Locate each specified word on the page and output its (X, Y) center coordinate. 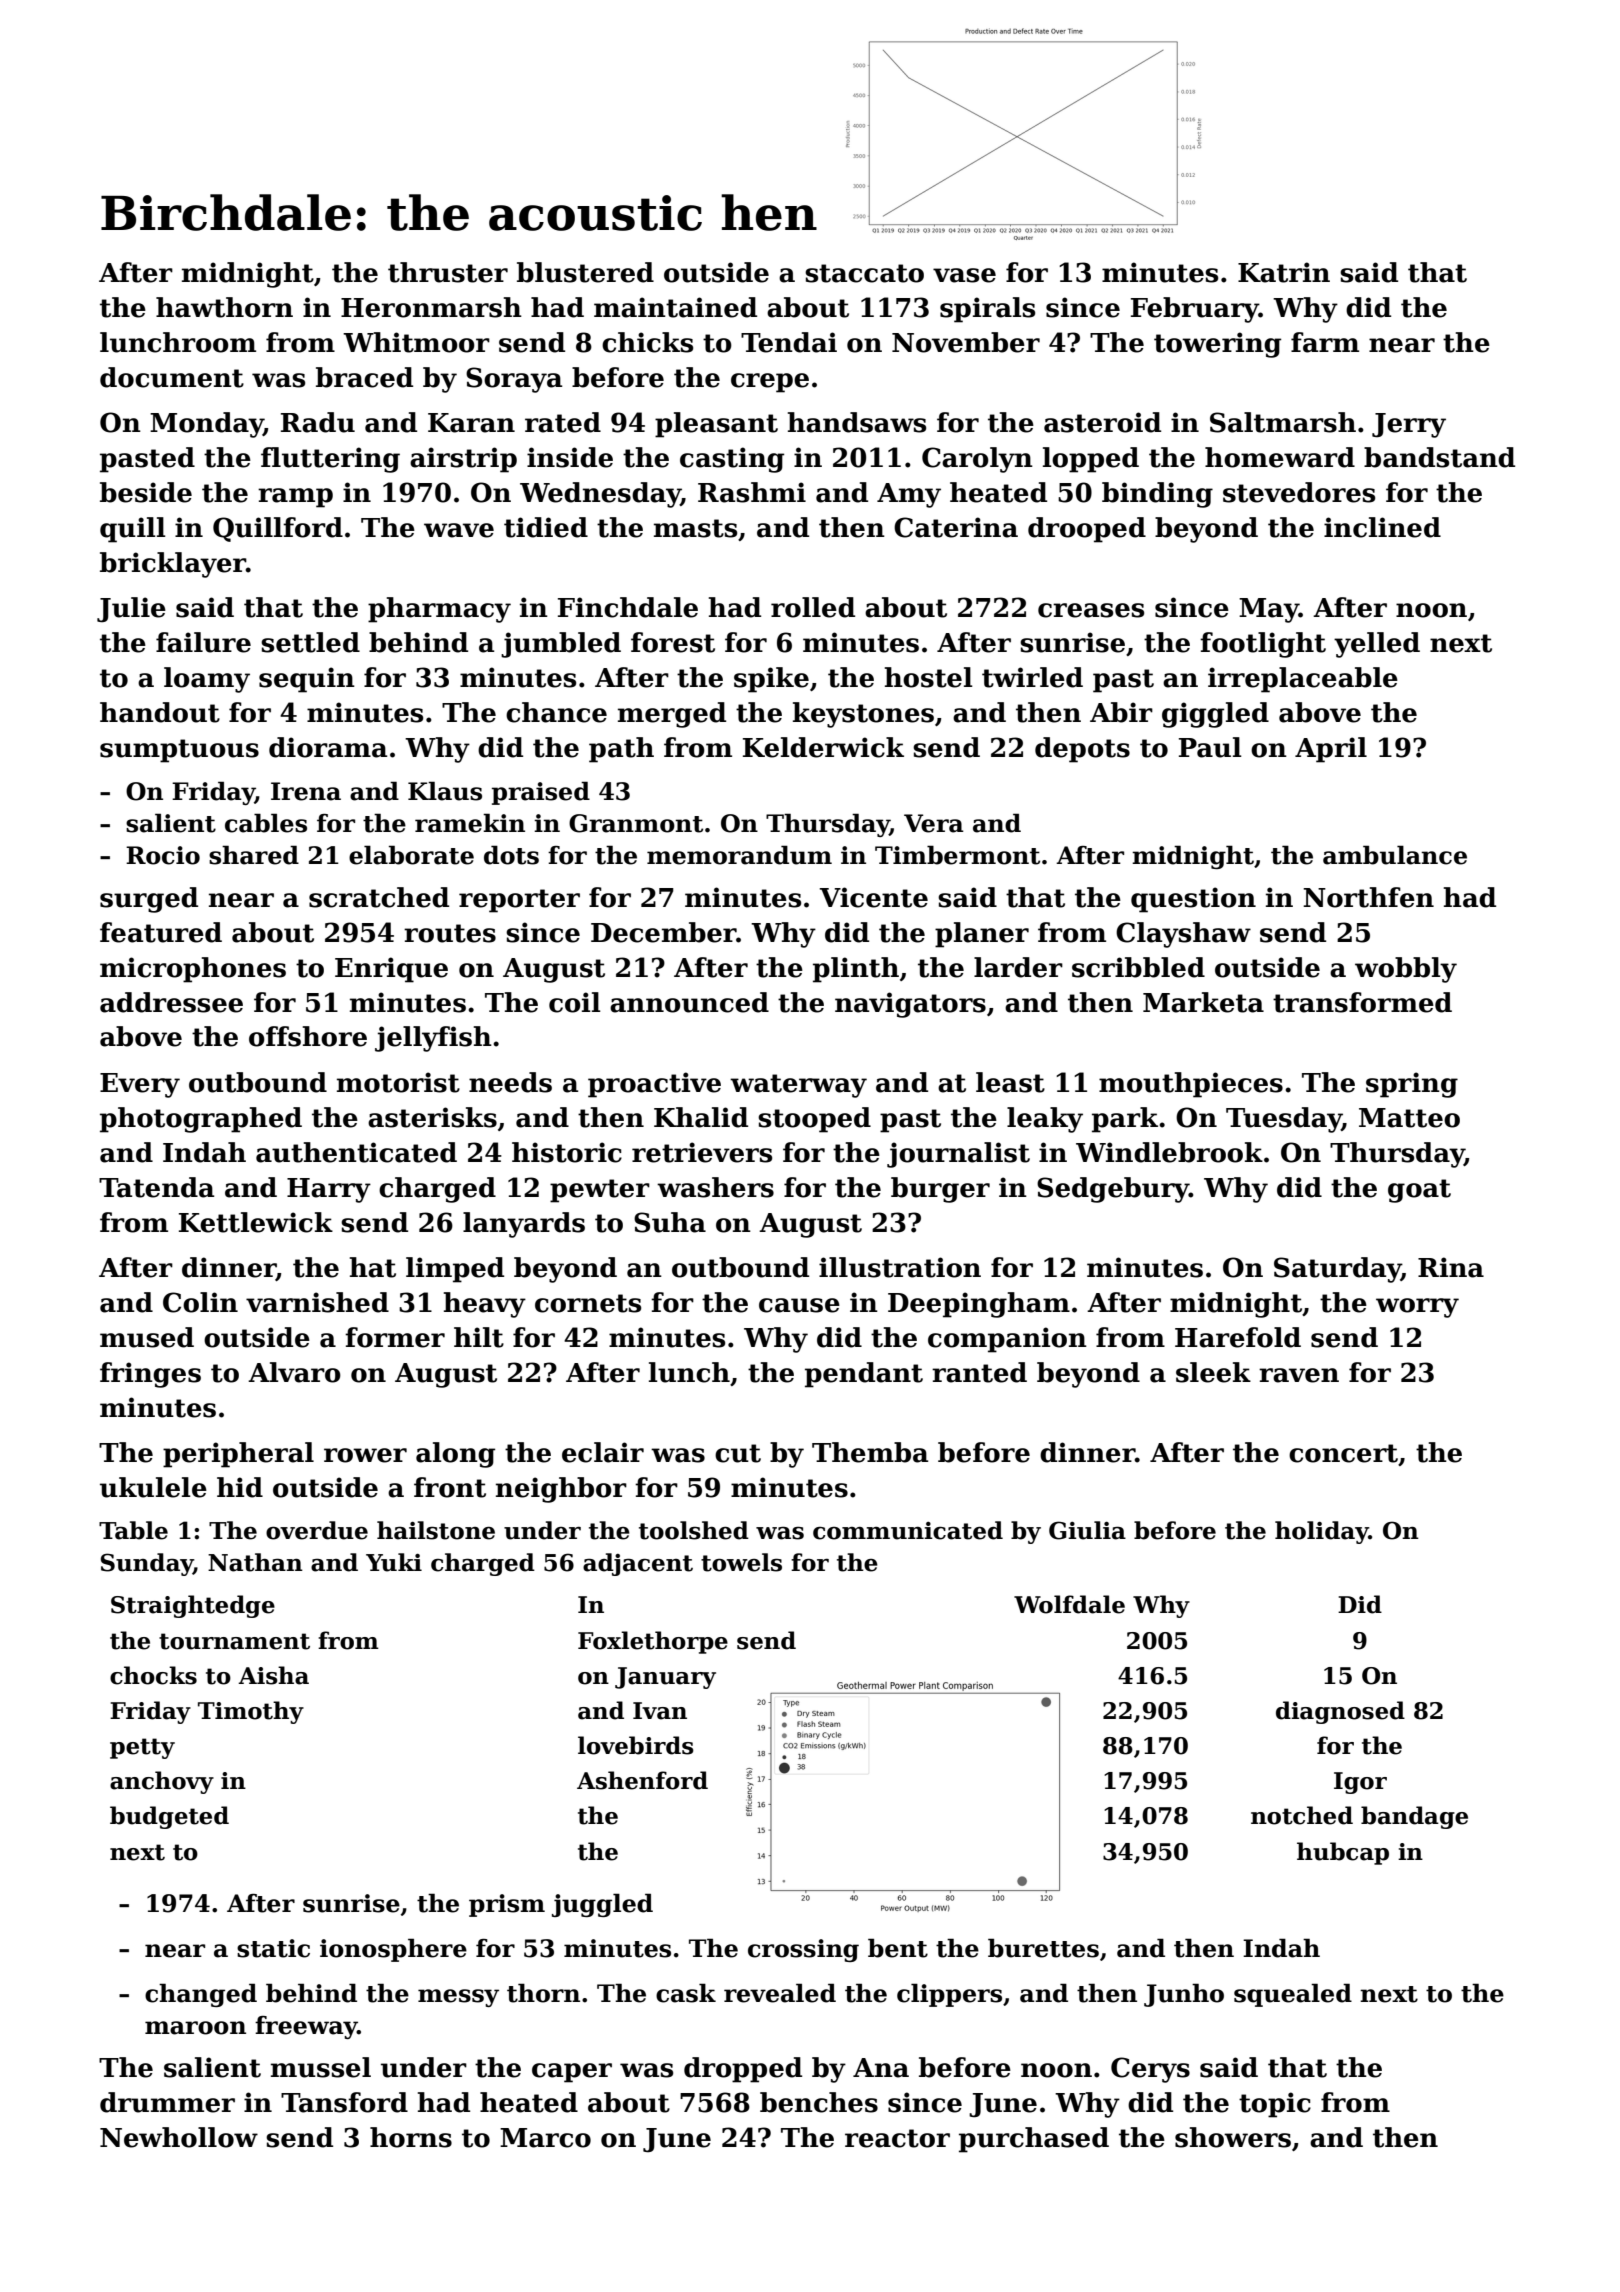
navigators (910, 1005)
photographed (201, 1120)
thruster (448, 272)
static (273, 1948)
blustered (585, 272)
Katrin (1284, 272)
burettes (1043, 1948)
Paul (1210, 747)
